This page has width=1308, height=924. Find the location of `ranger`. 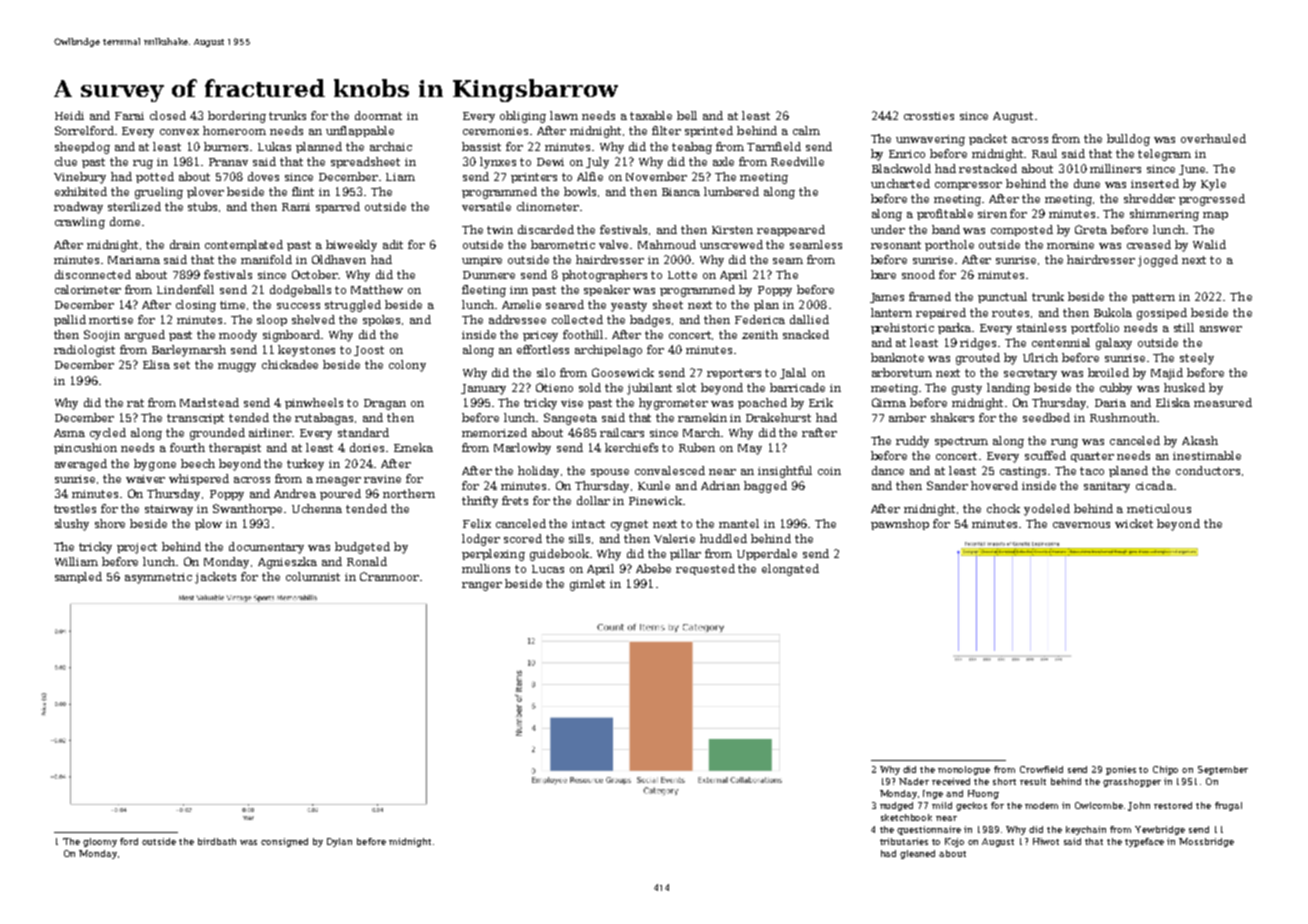

ranger is located at coordinates (482, 586).
